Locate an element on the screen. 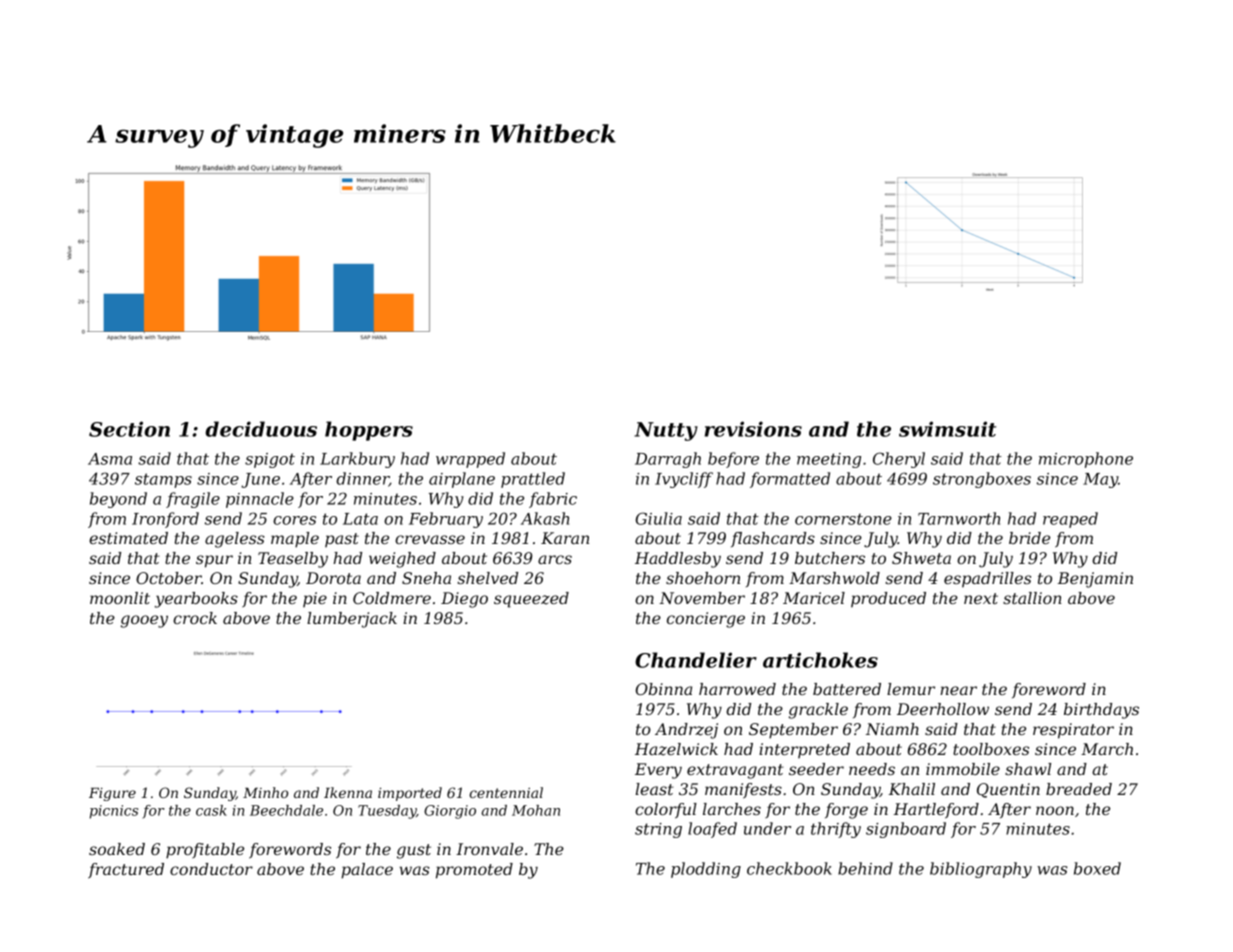 This screenshot has height=952, width=1233. promoted is located at coordinates (474, 871).
